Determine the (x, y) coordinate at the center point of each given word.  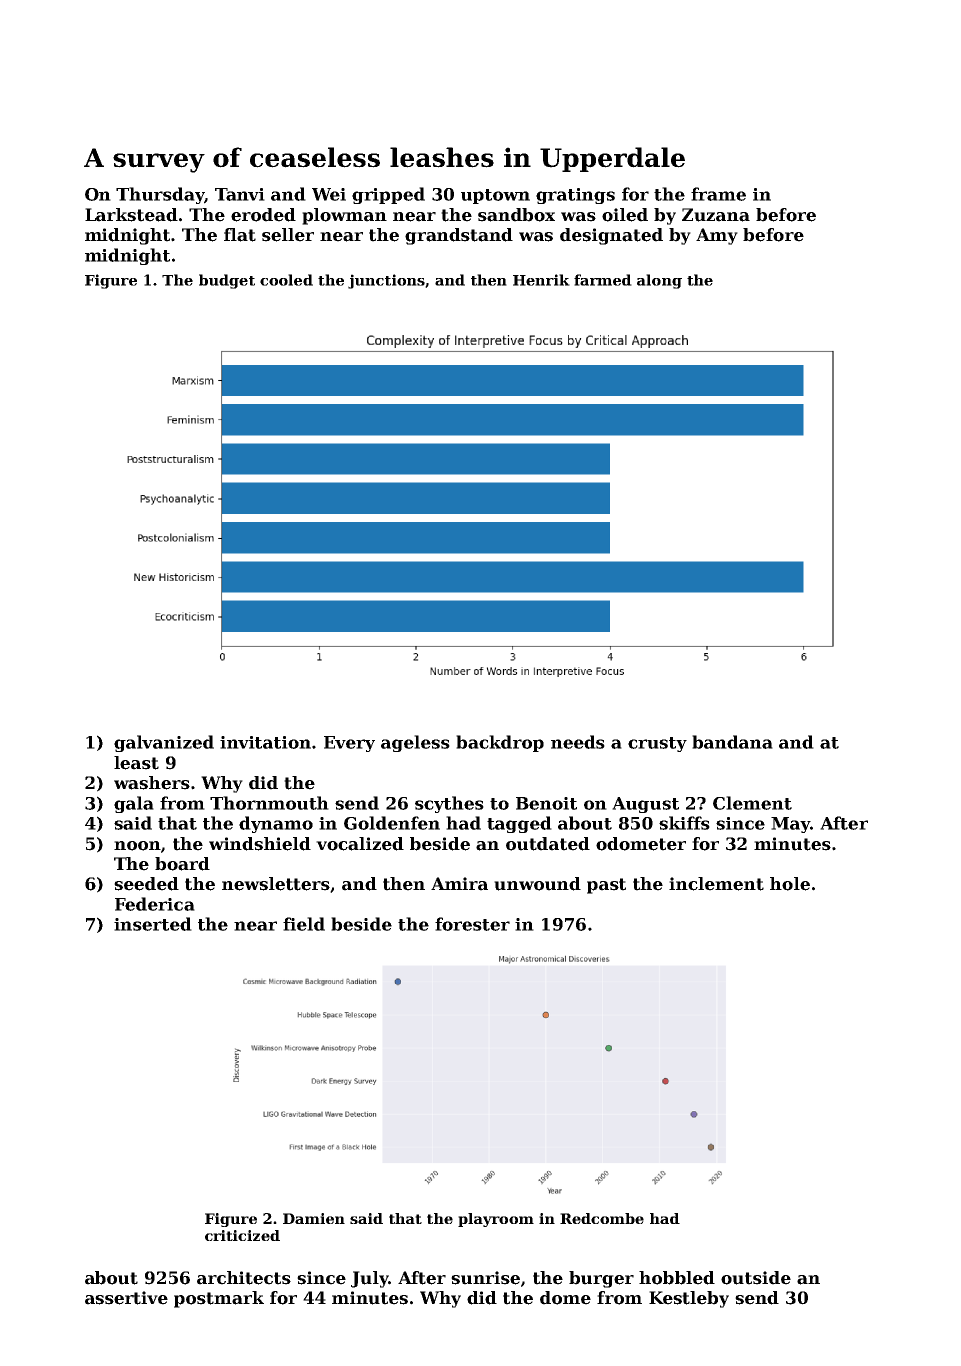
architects (244, 1278)
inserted (153, 924)
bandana (732, 742)
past (606, 886)
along (659, 281)
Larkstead (131, 215)
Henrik (541, 280)
